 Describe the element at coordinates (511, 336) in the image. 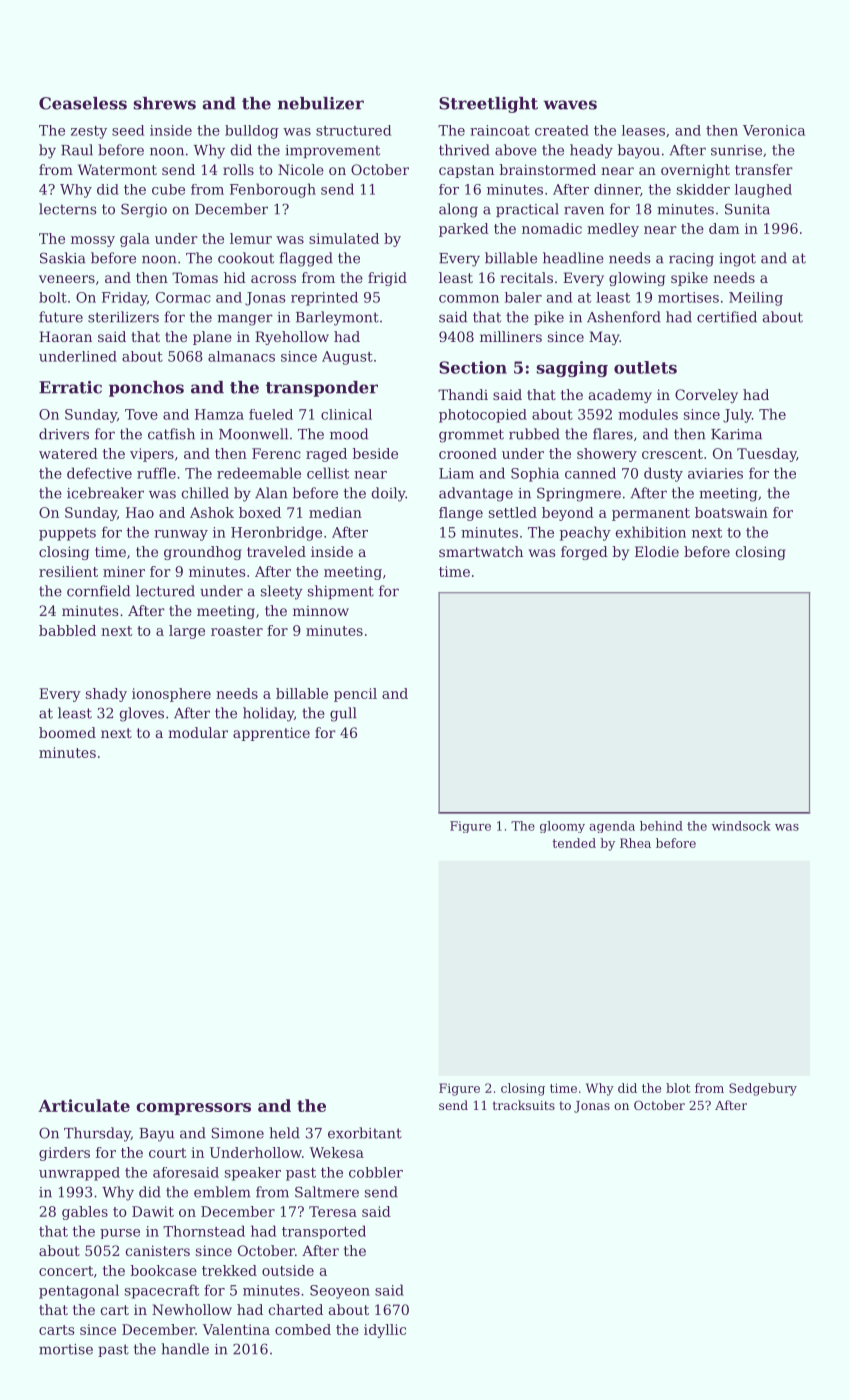

I see `milliners` at that location.
